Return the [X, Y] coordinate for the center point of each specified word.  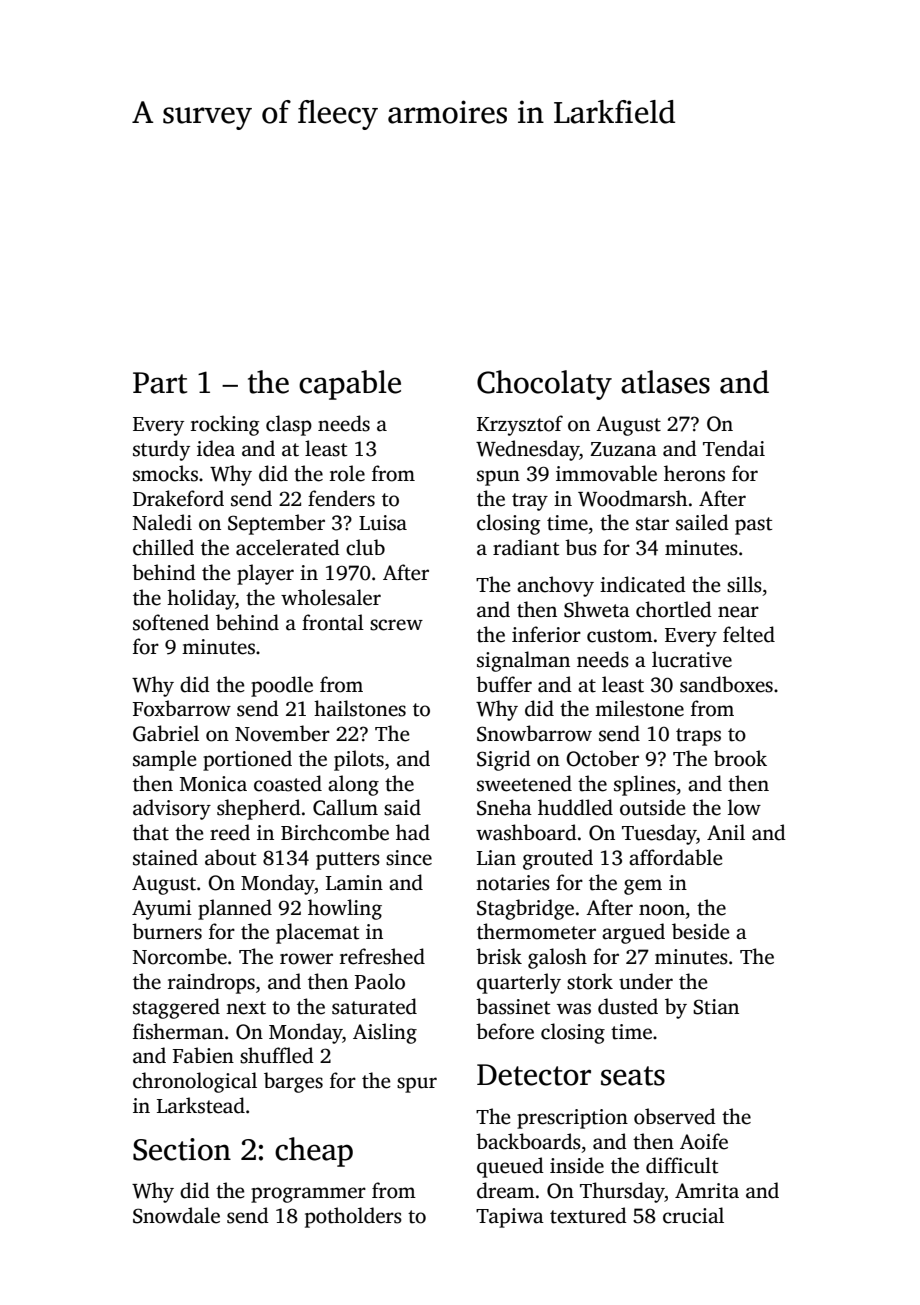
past [753, 526]
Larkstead [201, 1105]
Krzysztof [520, 425]
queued [510, 1167]
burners [167, 931]
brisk [499, 956]
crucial [693, 1215]
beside [701, 931]
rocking [225, 425]
